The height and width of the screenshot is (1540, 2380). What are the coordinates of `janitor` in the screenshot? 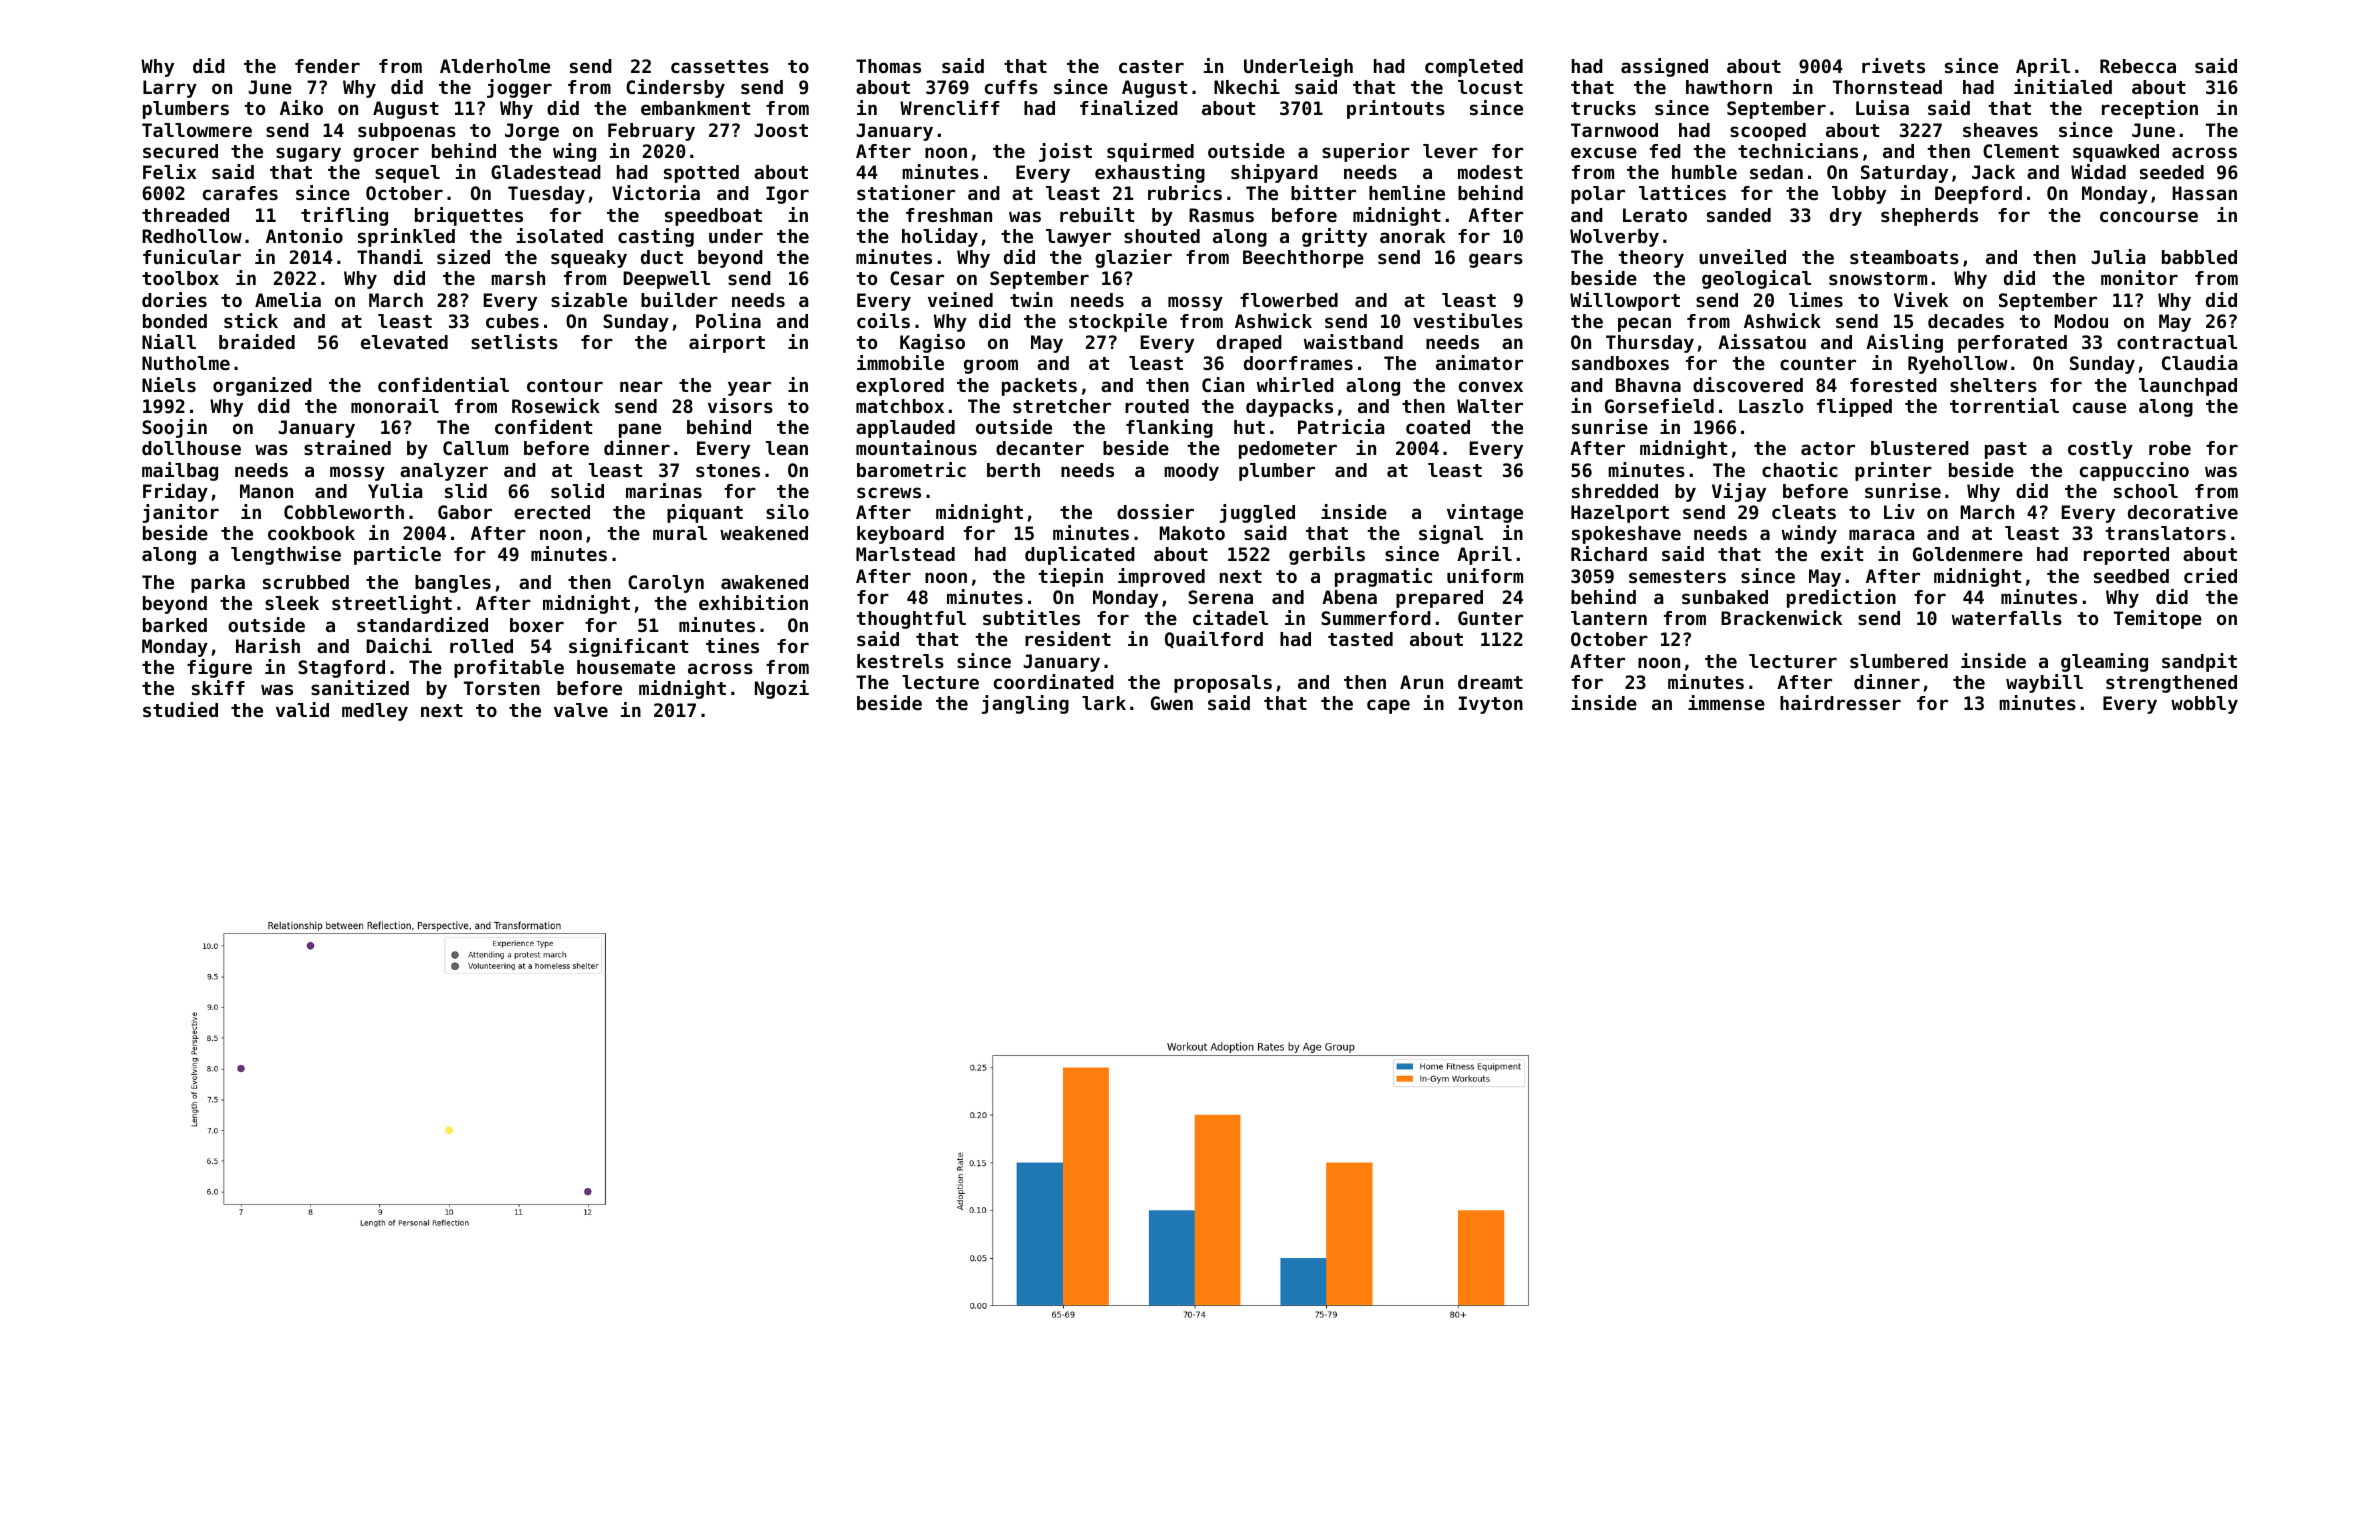 It's located at (181, 513).
